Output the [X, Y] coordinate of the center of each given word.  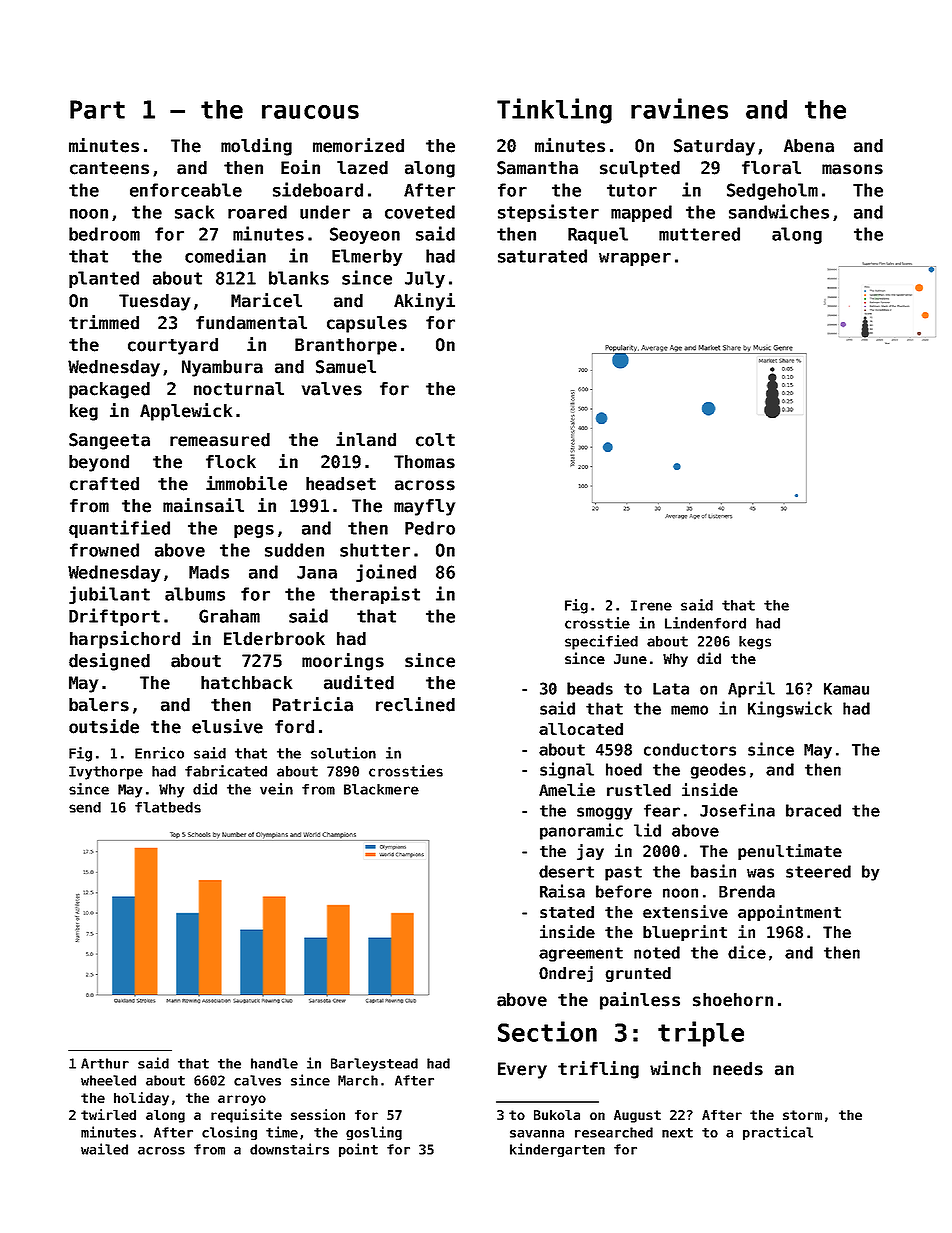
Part [97, 109]
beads [590, 688]
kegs [755, 643]
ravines [679, 108]
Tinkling [554, 111]
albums [195, 594]
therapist [375, 595]
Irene [651, 605]
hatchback [246, 683]
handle [274, 1063]
